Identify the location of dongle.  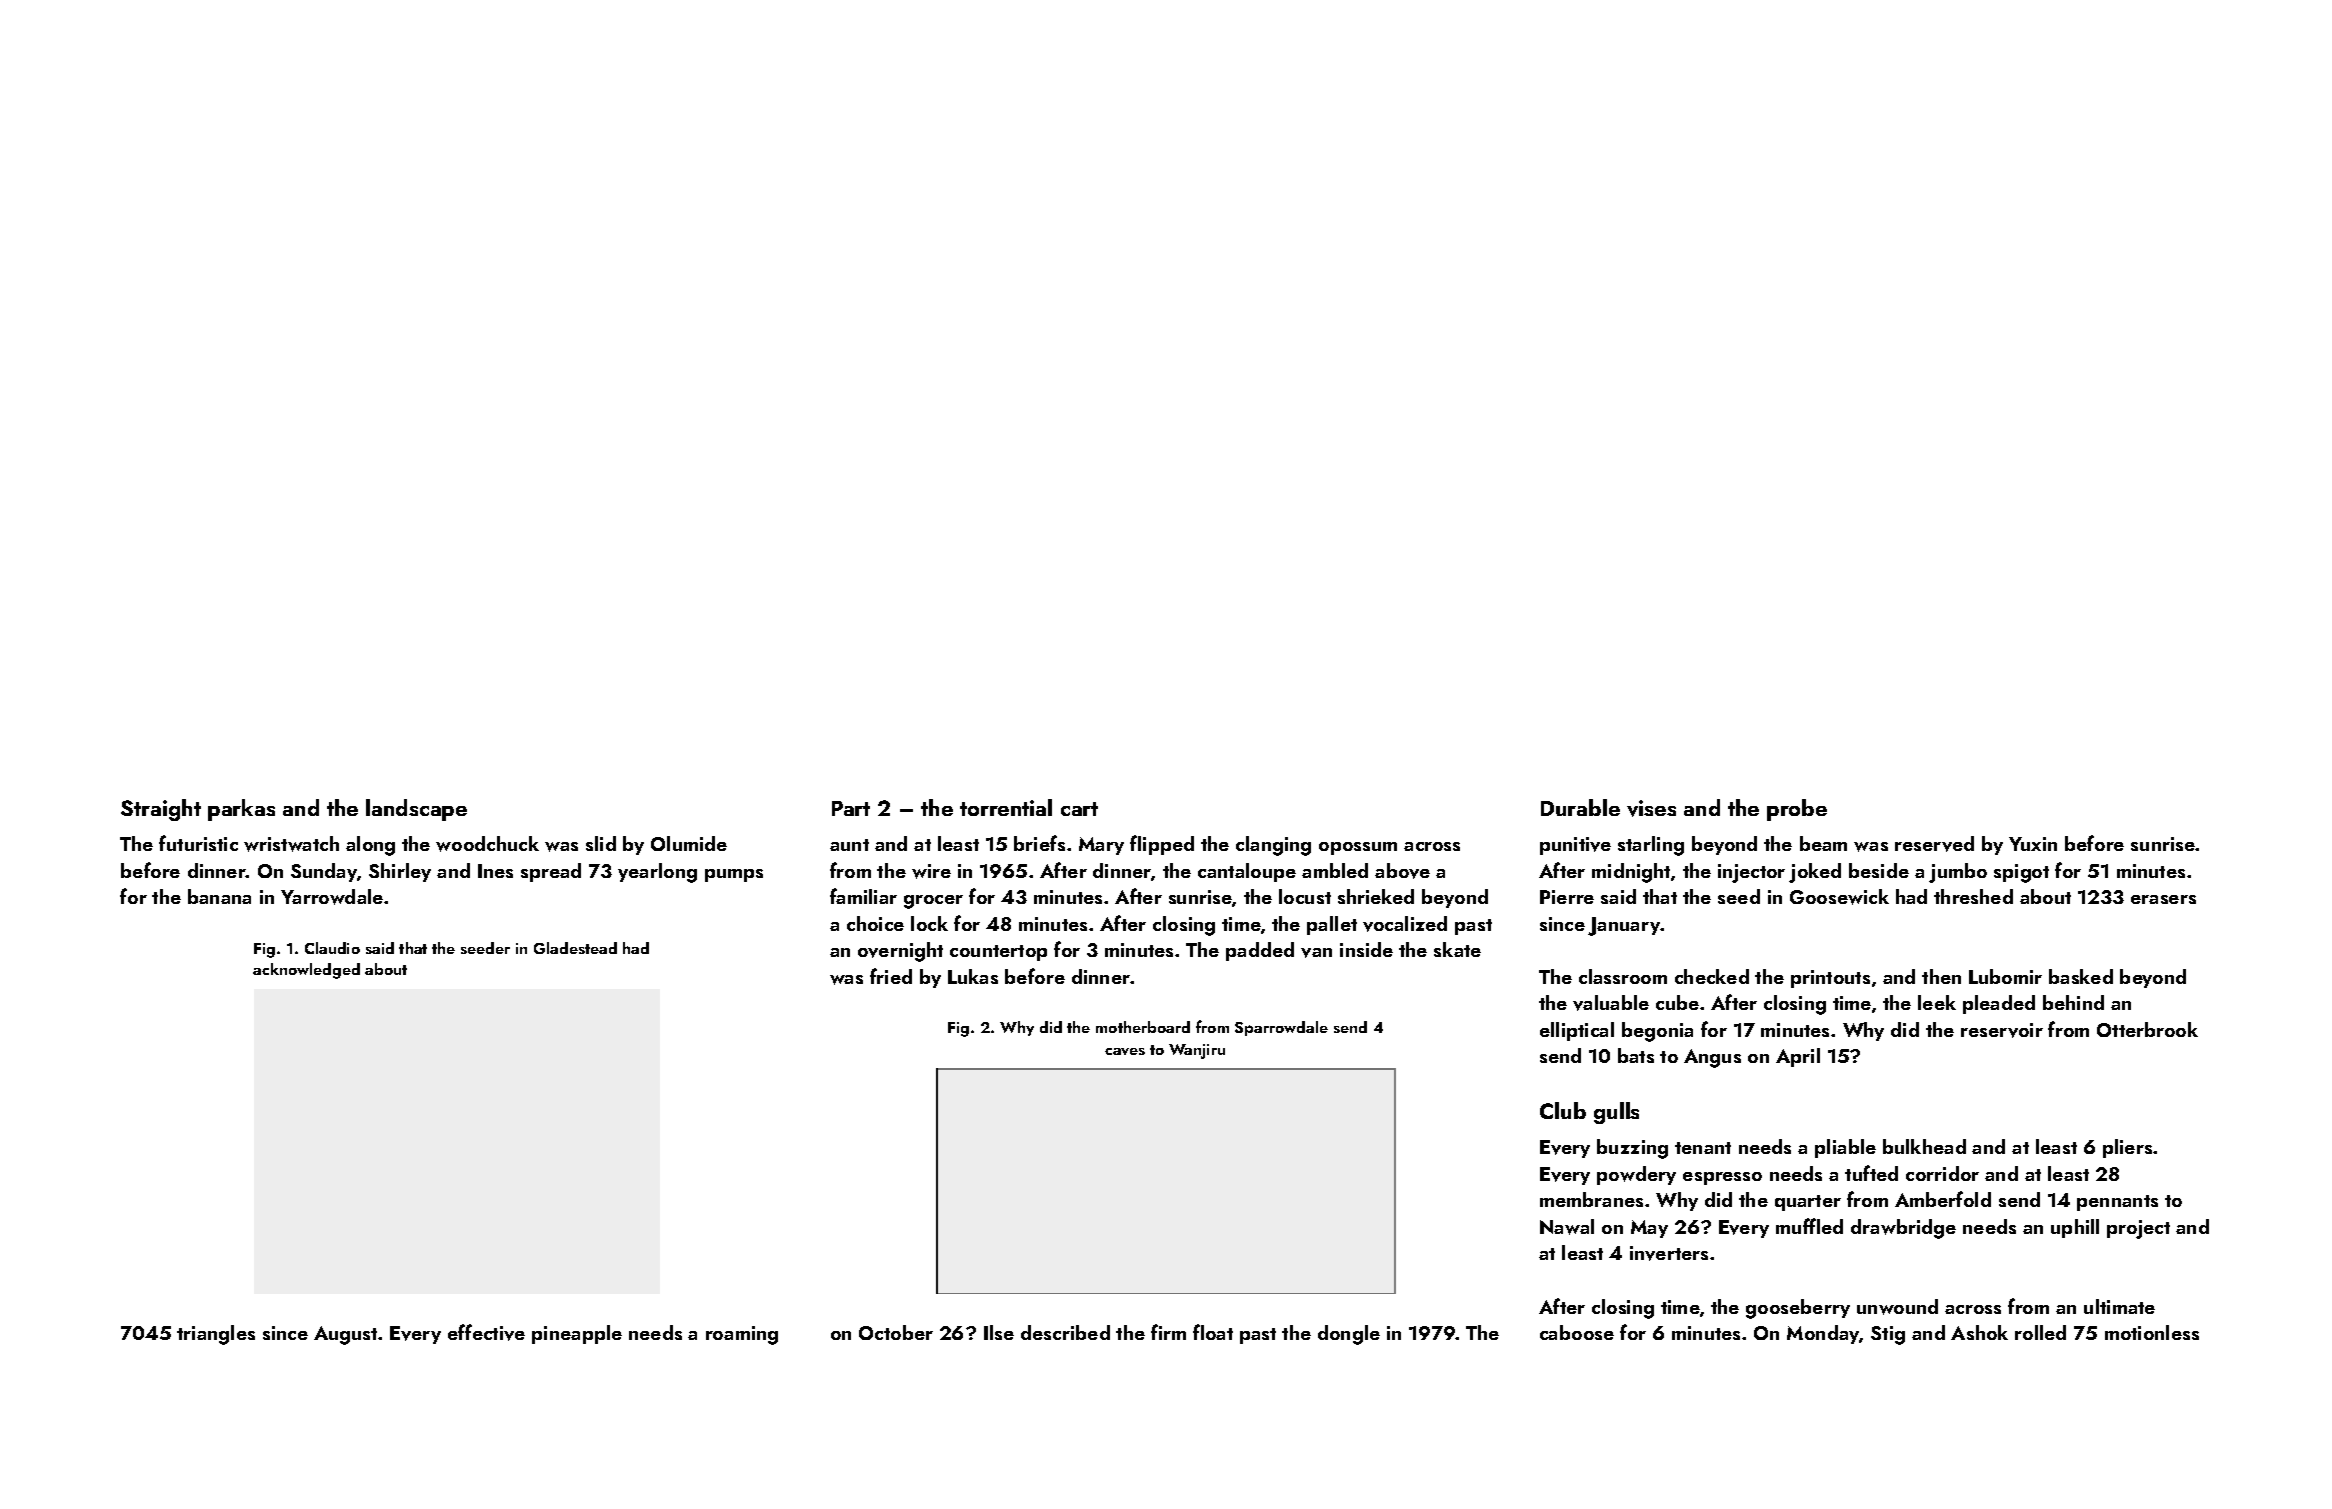
(1349, 1335).
